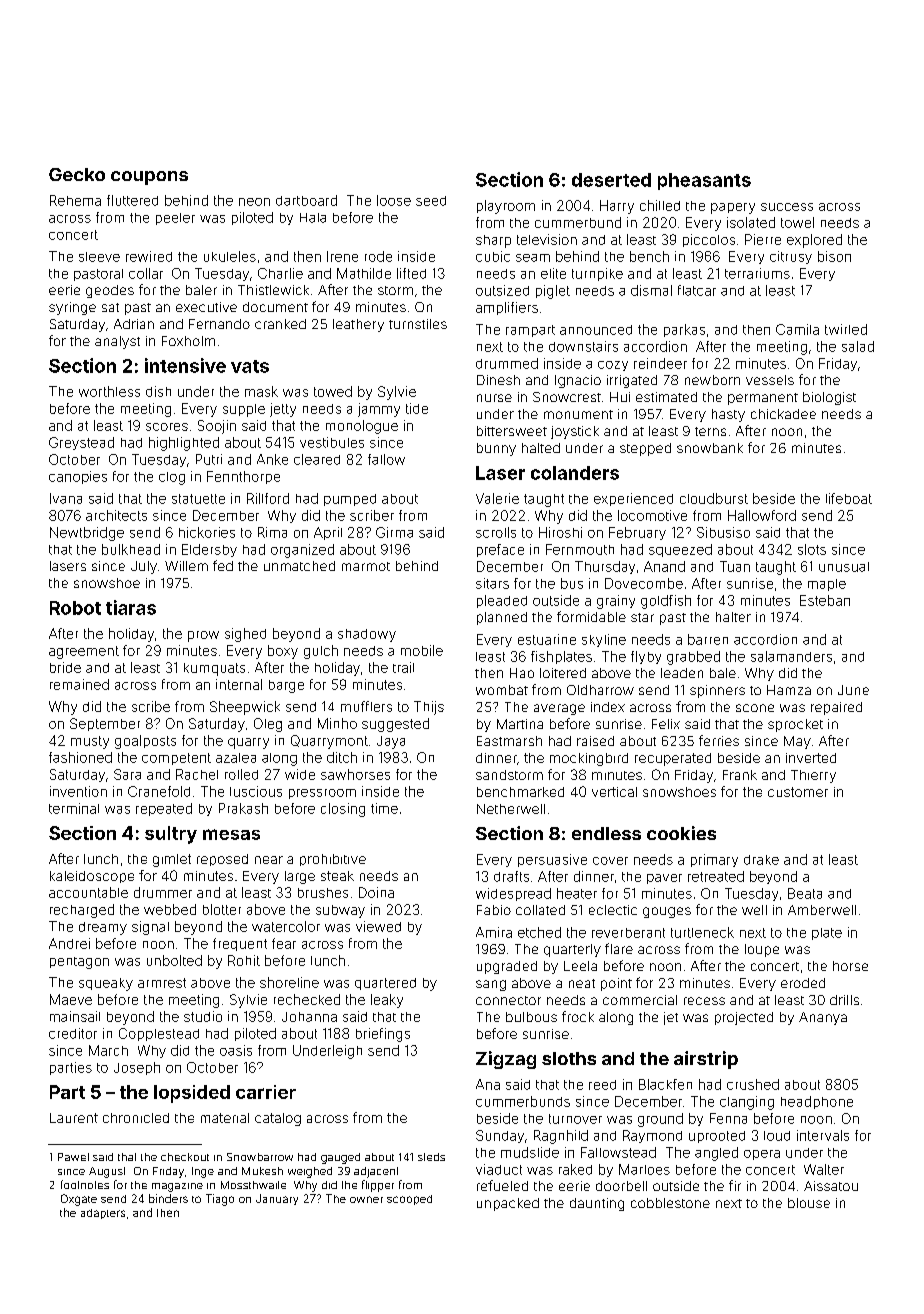 The width and height of the image is (924, 1314). Describe the element at coordinates (309, 1017) in the image. I see `Johanna` at that location.
